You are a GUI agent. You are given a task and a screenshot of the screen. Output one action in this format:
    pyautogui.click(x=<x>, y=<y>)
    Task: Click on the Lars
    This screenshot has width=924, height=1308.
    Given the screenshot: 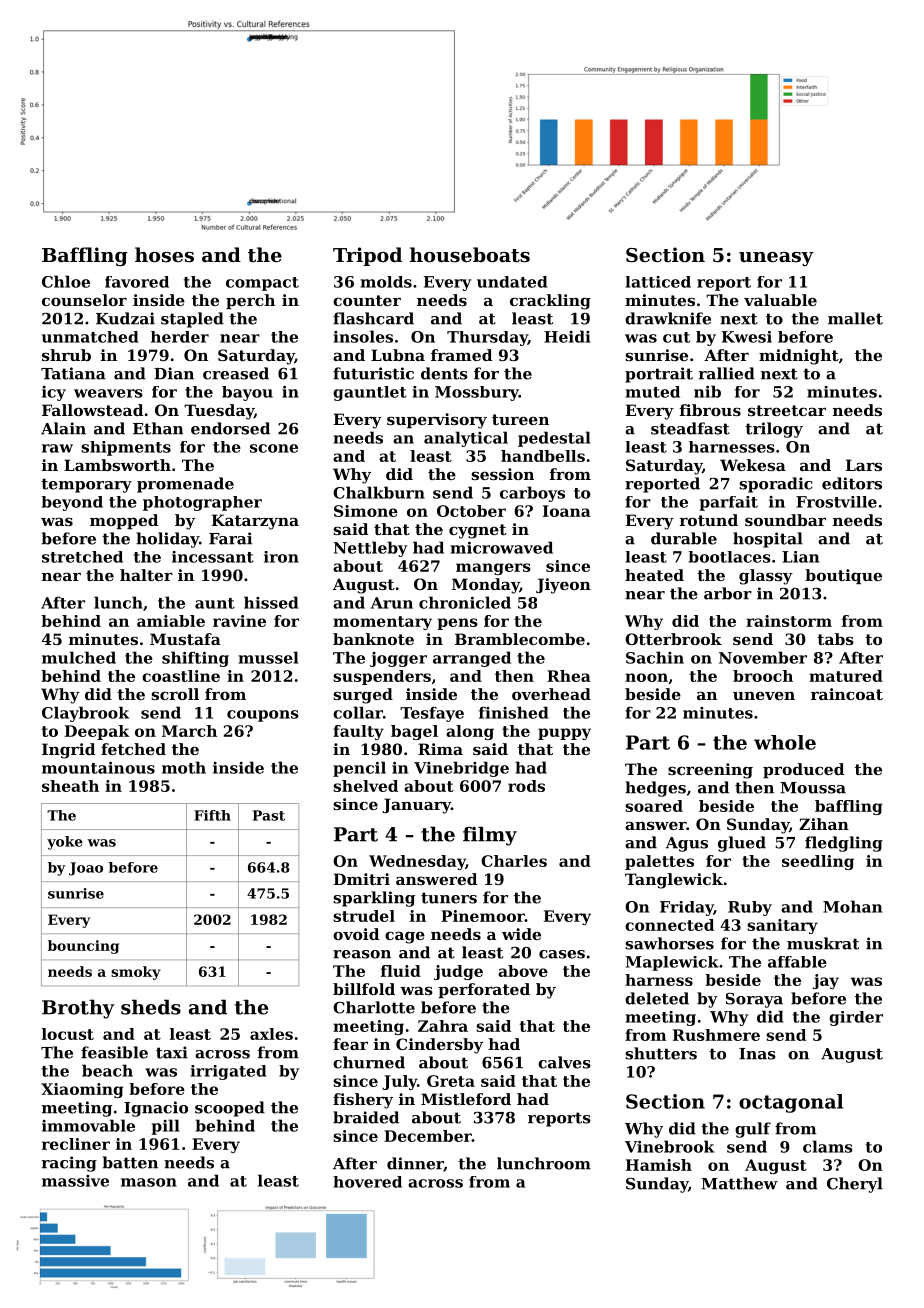 What is the action you would take?
    pyautogui.click(x=864, y=465)
